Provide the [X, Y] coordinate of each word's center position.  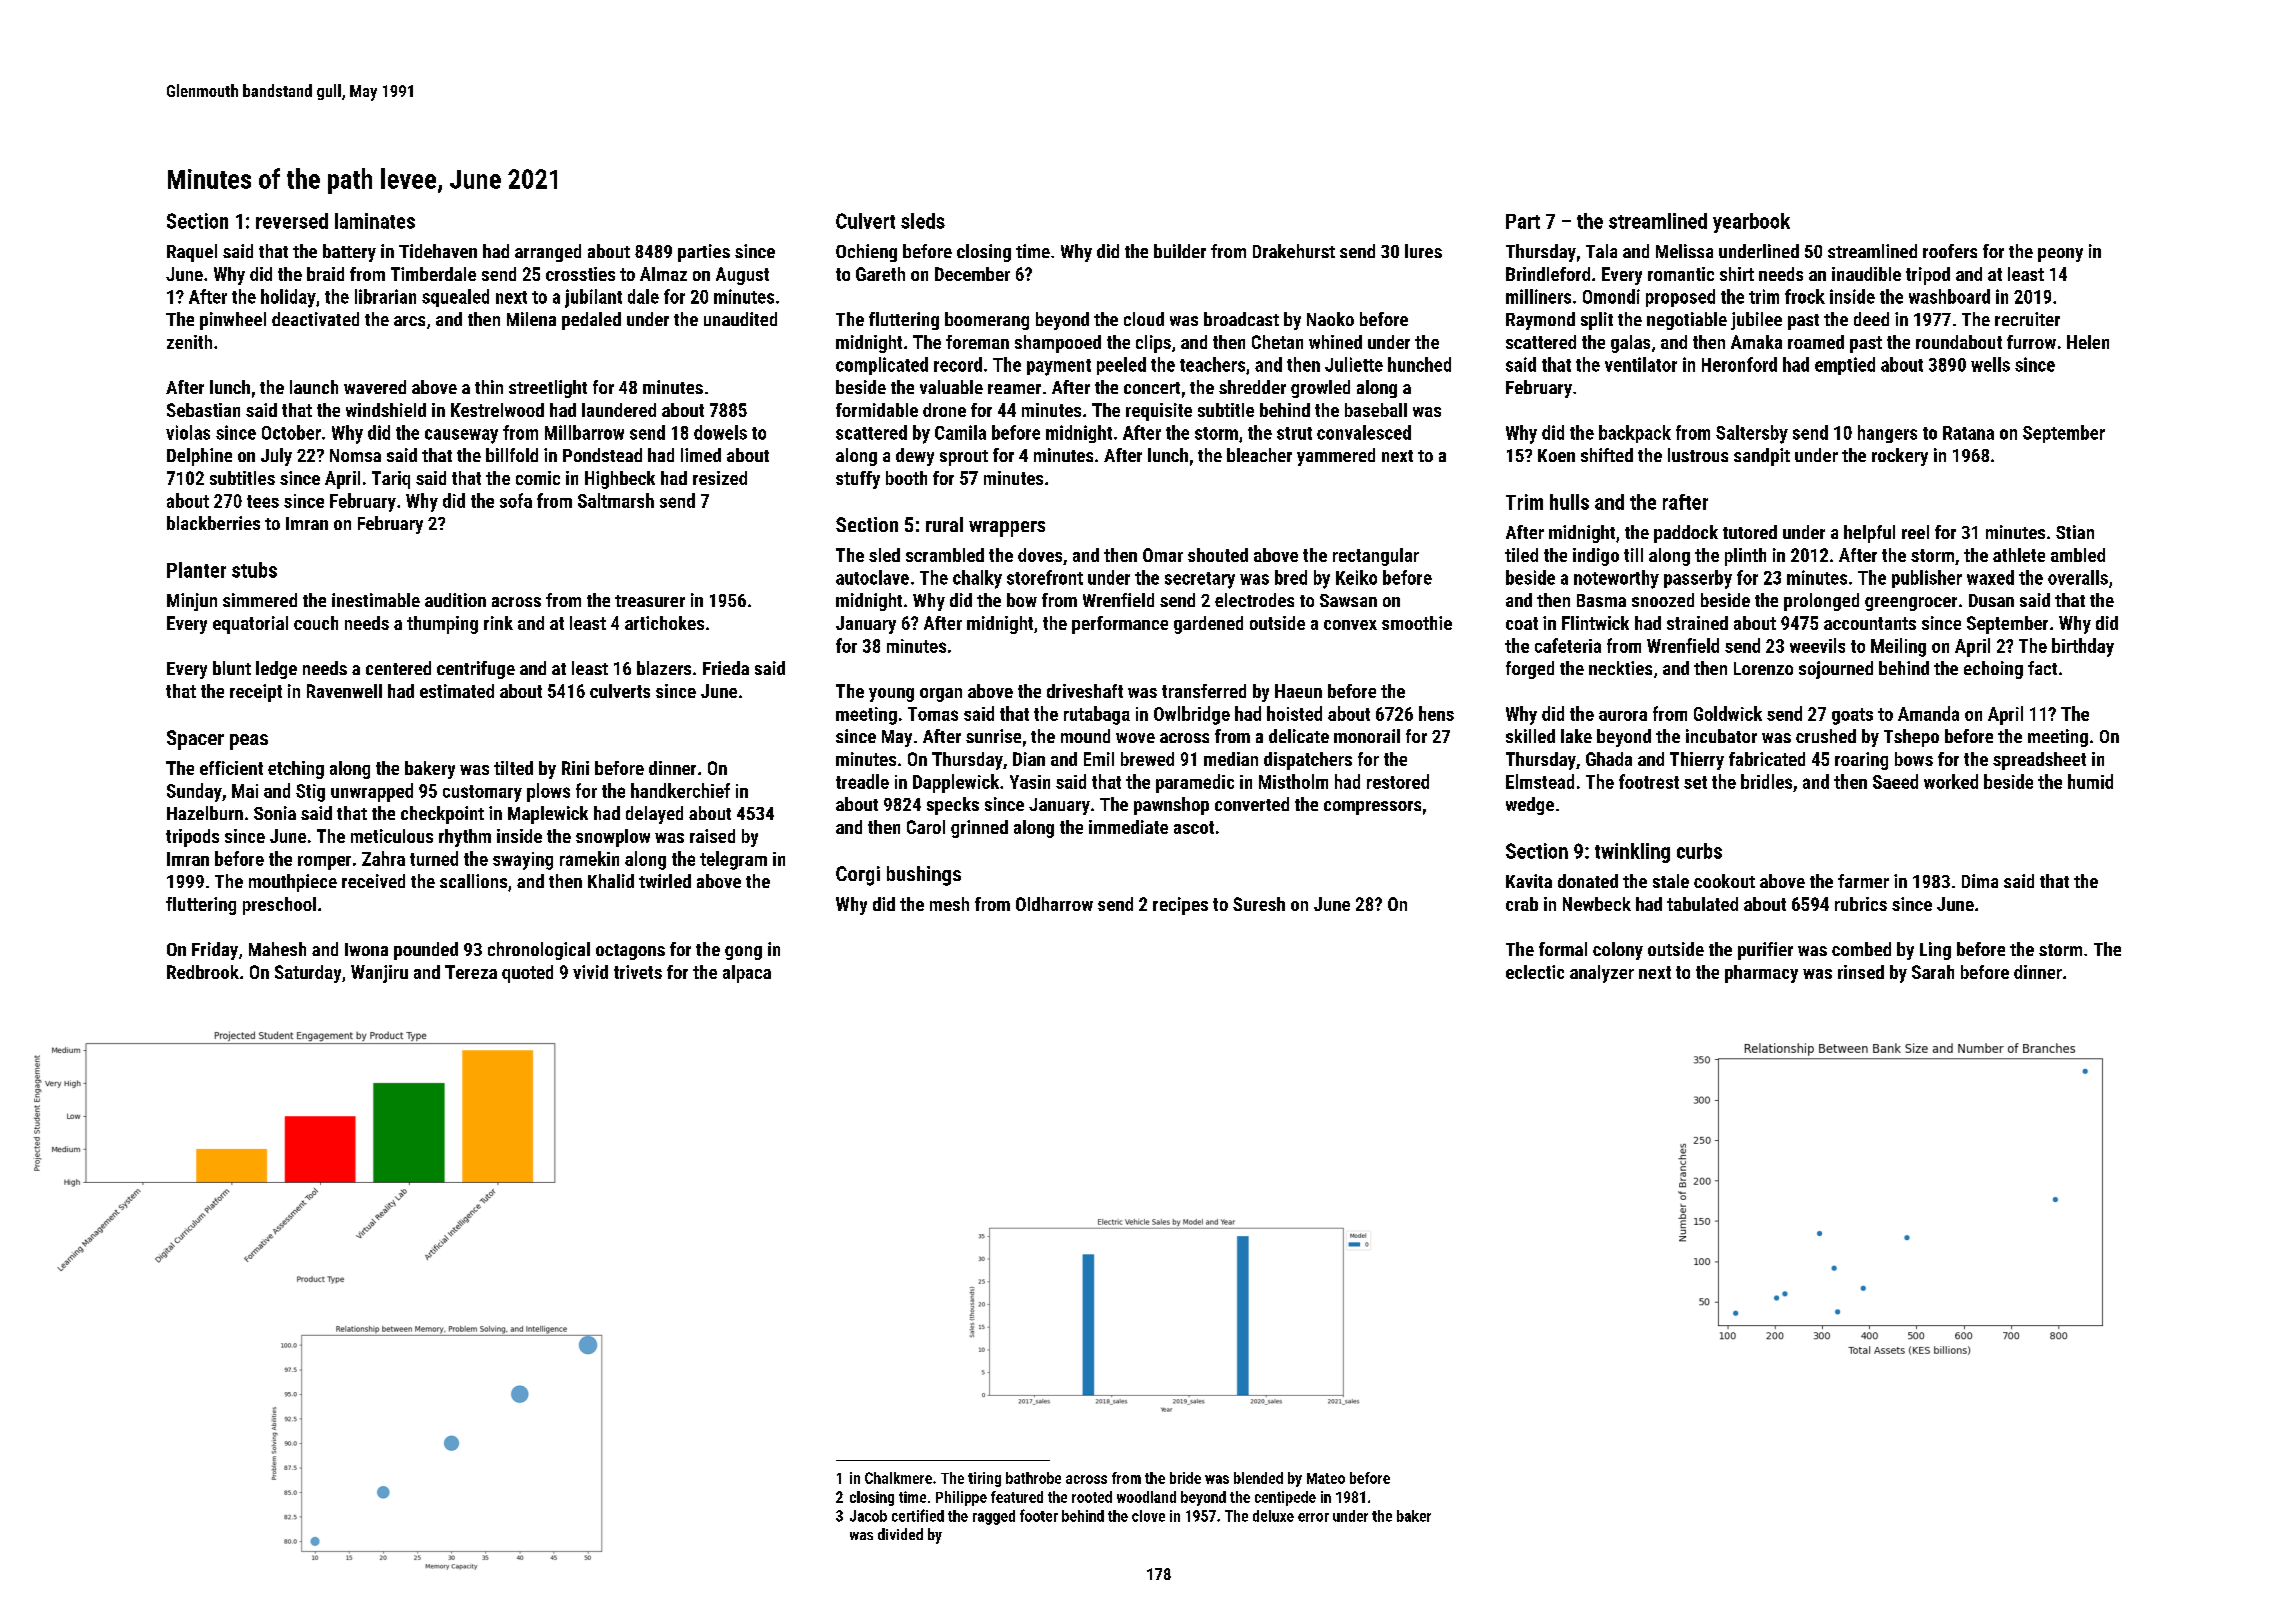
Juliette [1354, 364]
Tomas [933, 714]
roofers [1950, 251]
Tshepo [1911, 738]
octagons [630, 952]
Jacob [868, 1516]
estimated [457, 691]
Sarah [1933, 972]
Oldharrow [1054, 904]
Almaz [663, 274]
